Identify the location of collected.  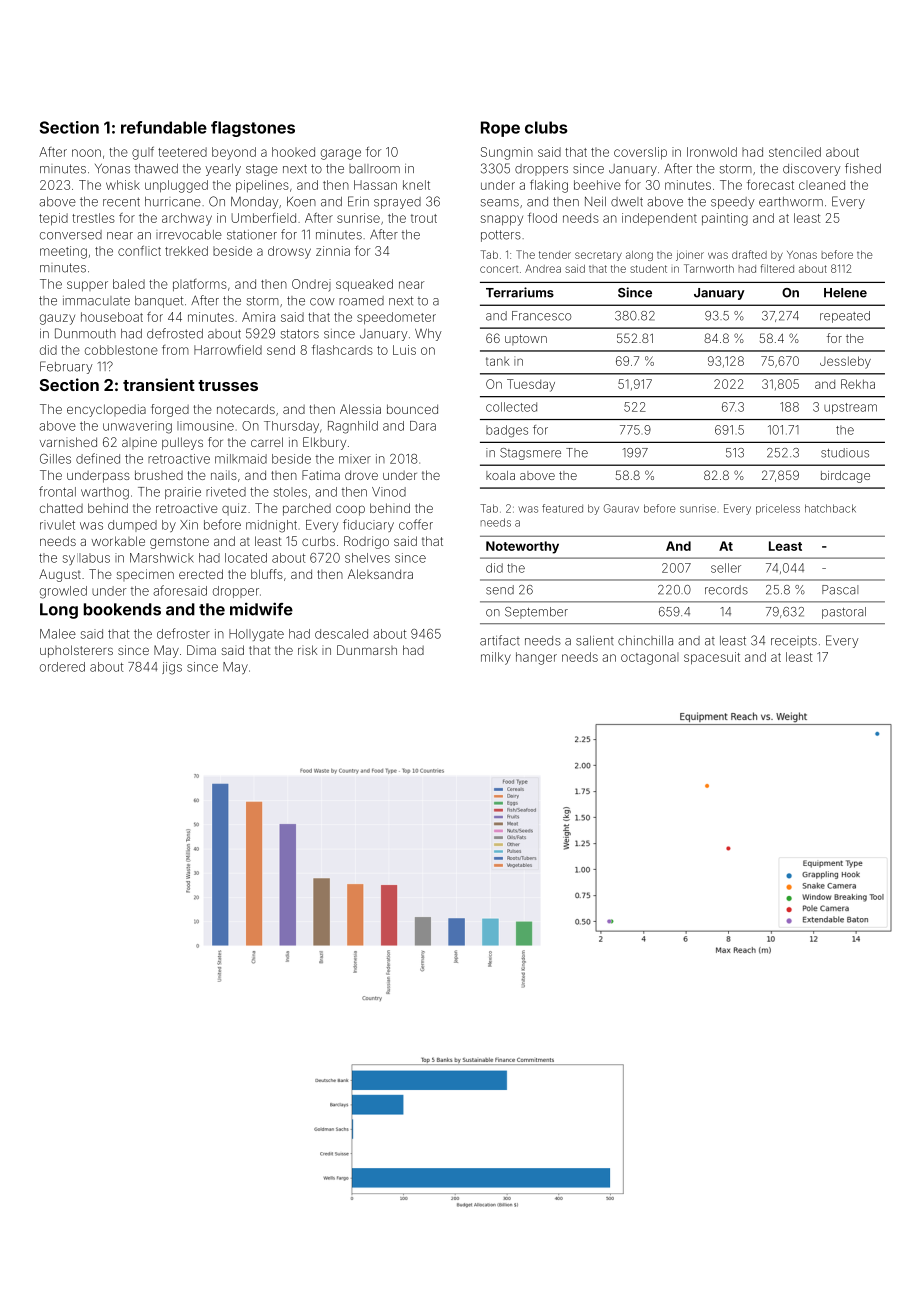
(511, 407).
